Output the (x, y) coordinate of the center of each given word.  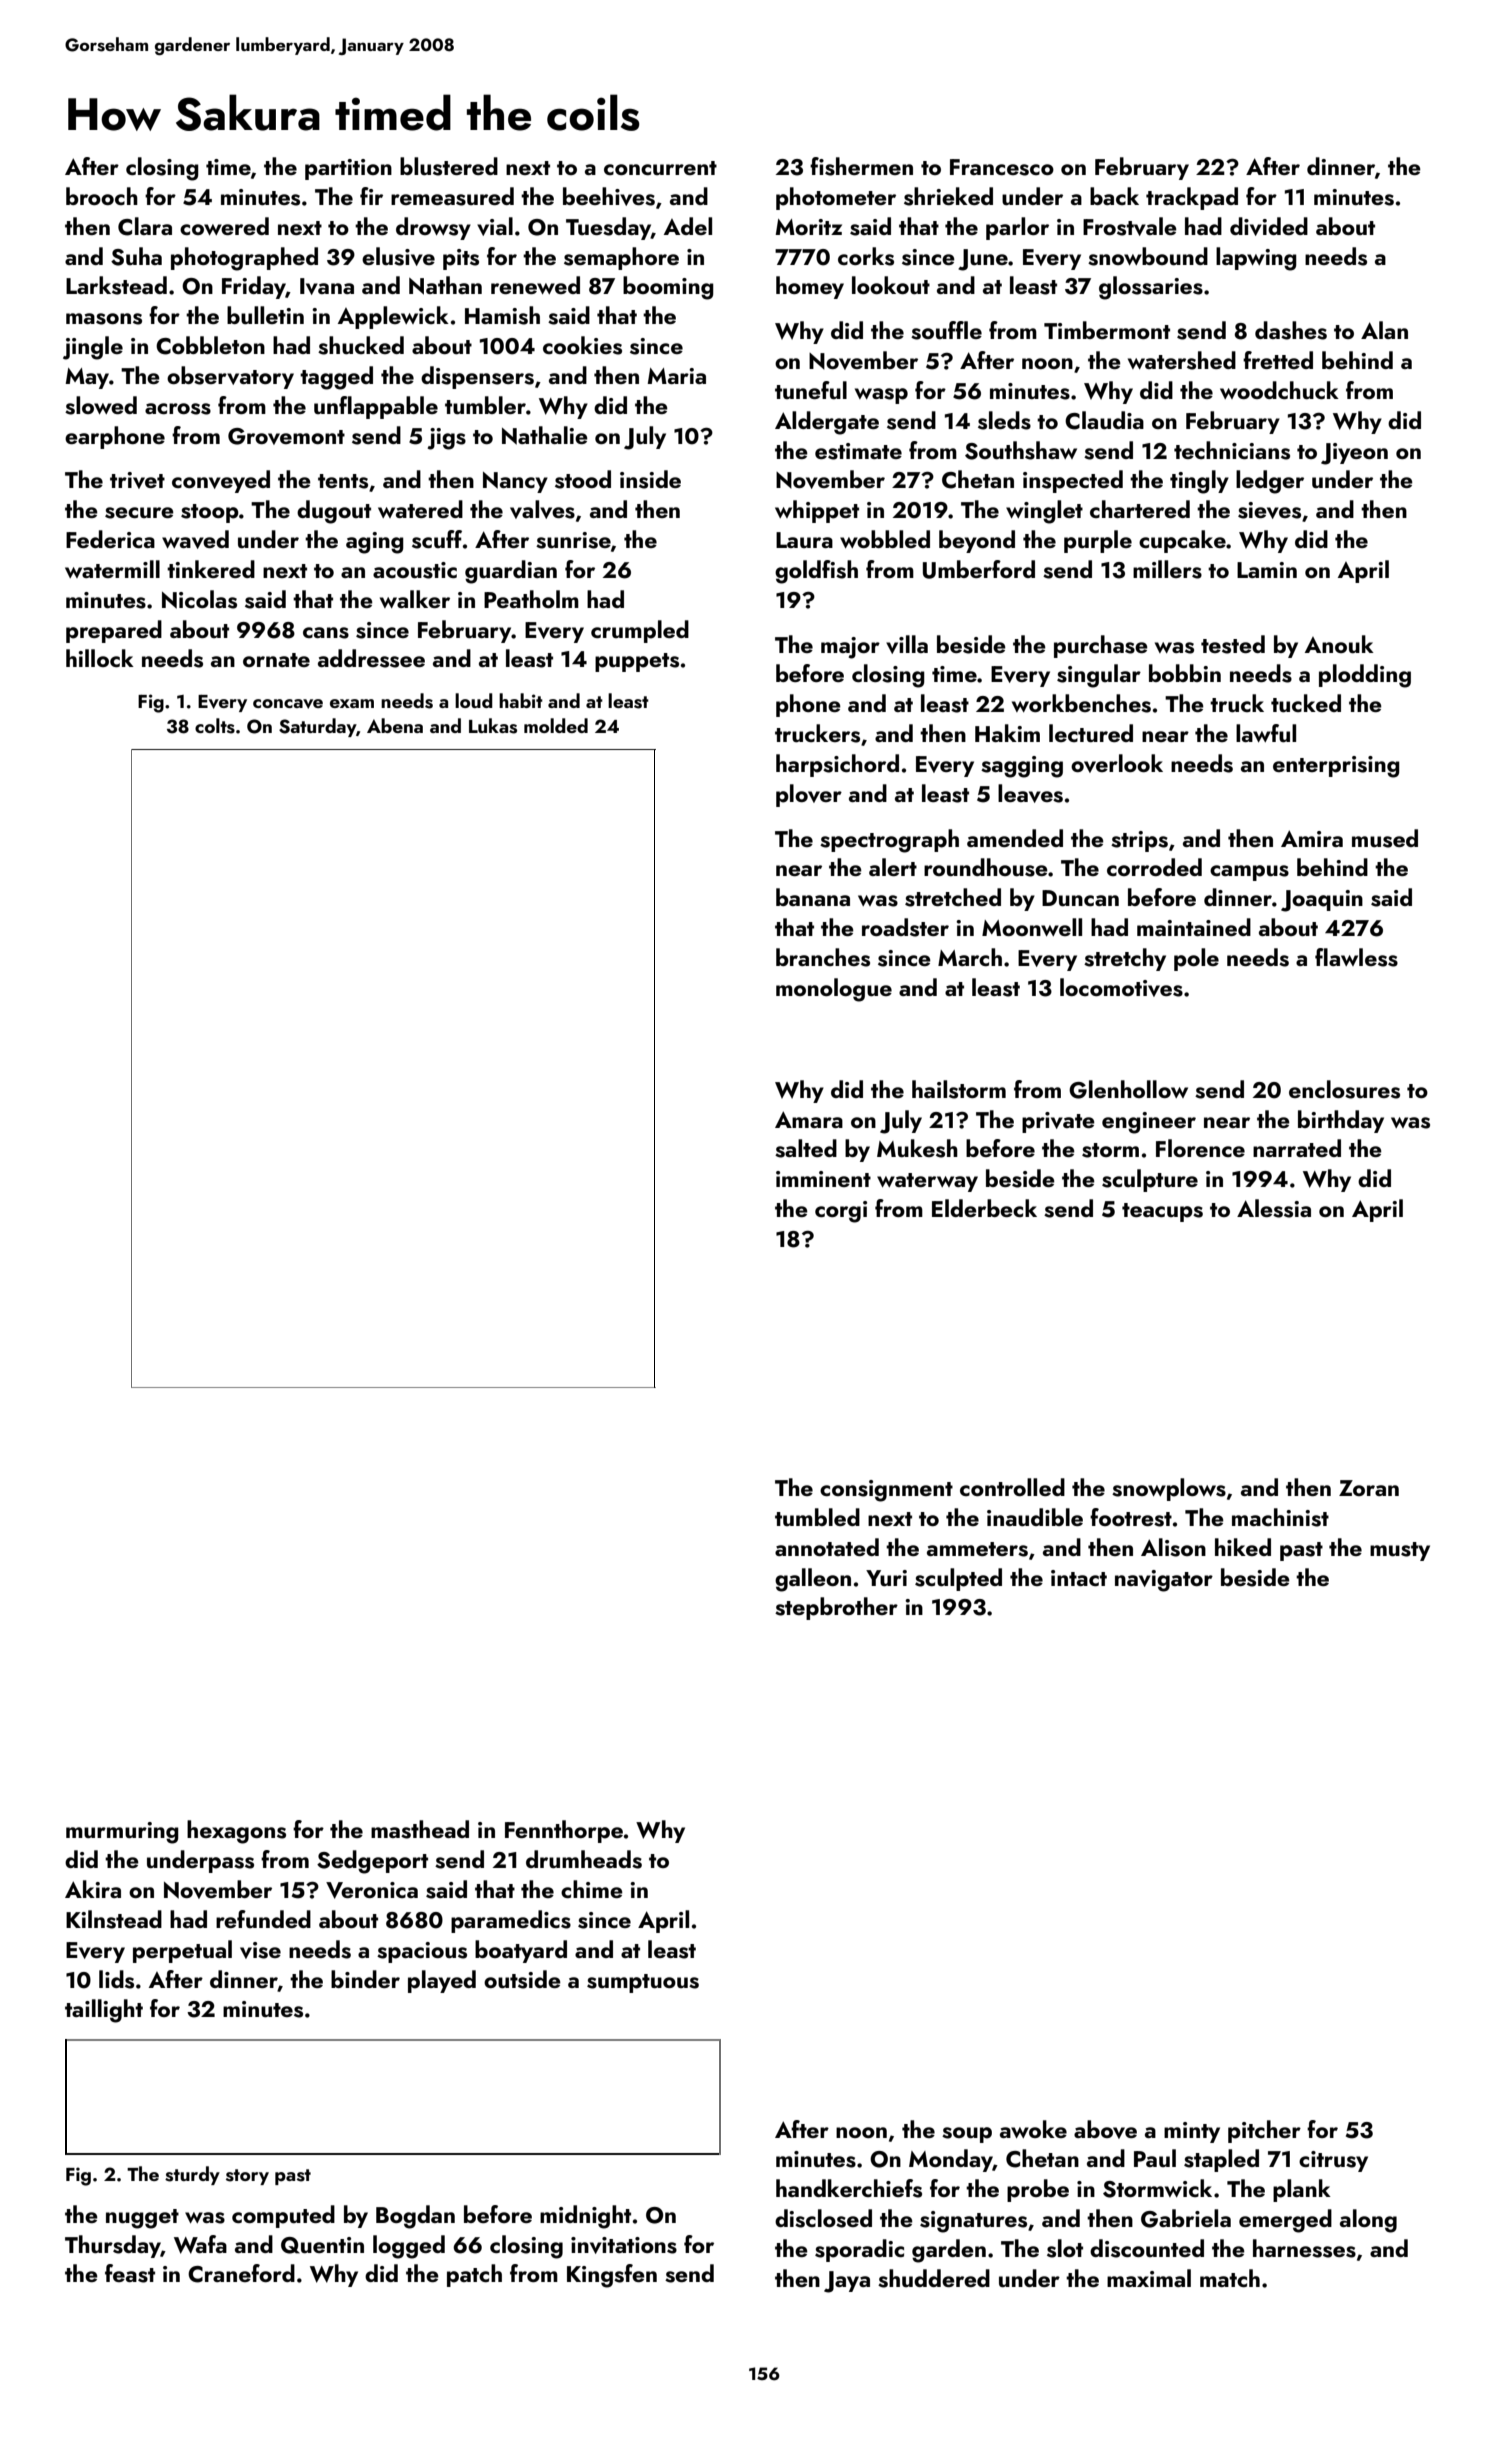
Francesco (1002, 167)
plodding (1365, 676)
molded (556, 725)
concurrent (660, 168)
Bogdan (415, 2217)
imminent (823, 1179)
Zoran (1369, 1488)
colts (215, 726)
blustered (449, 166)
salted (806, 1148)
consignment (886, 1491)
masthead (420, 1829)
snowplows (1169, 1489)
